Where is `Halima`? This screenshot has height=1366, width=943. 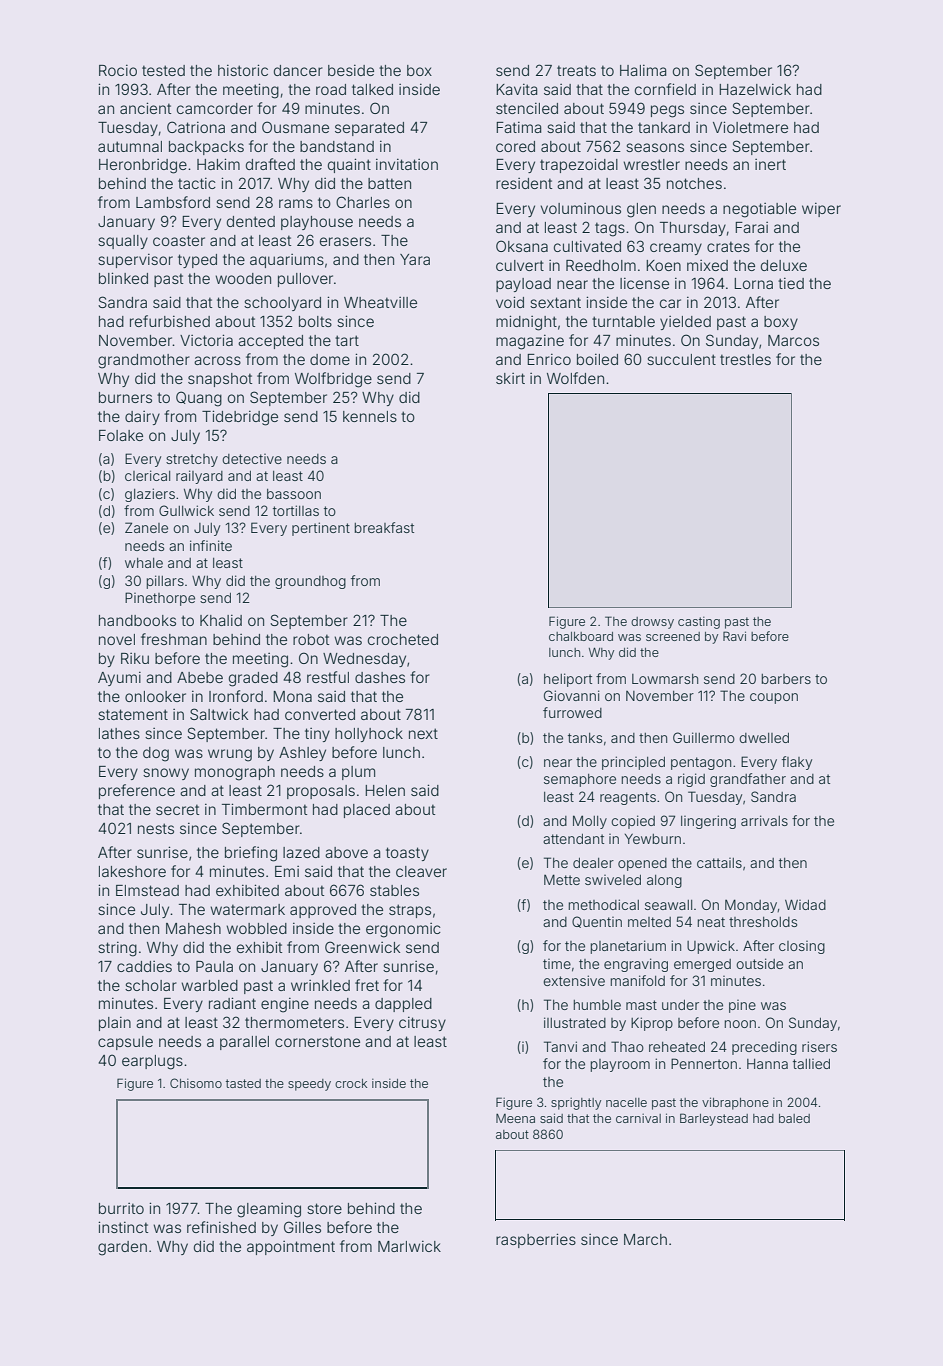 Halima is located at coordinates (643, 70).
